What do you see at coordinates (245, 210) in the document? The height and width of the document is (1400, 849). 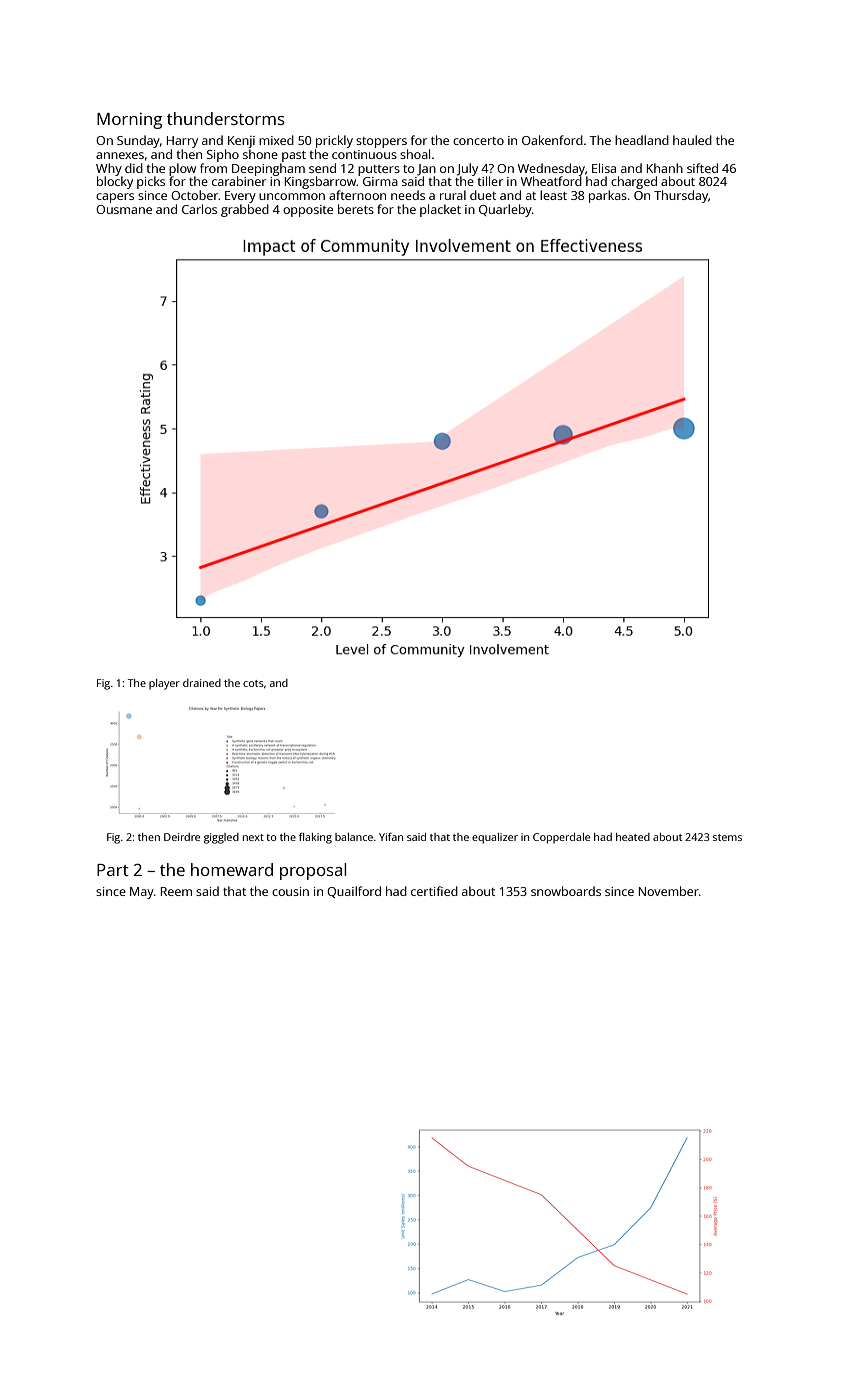 I see `grabbed` at bounding box center [245, 210].
